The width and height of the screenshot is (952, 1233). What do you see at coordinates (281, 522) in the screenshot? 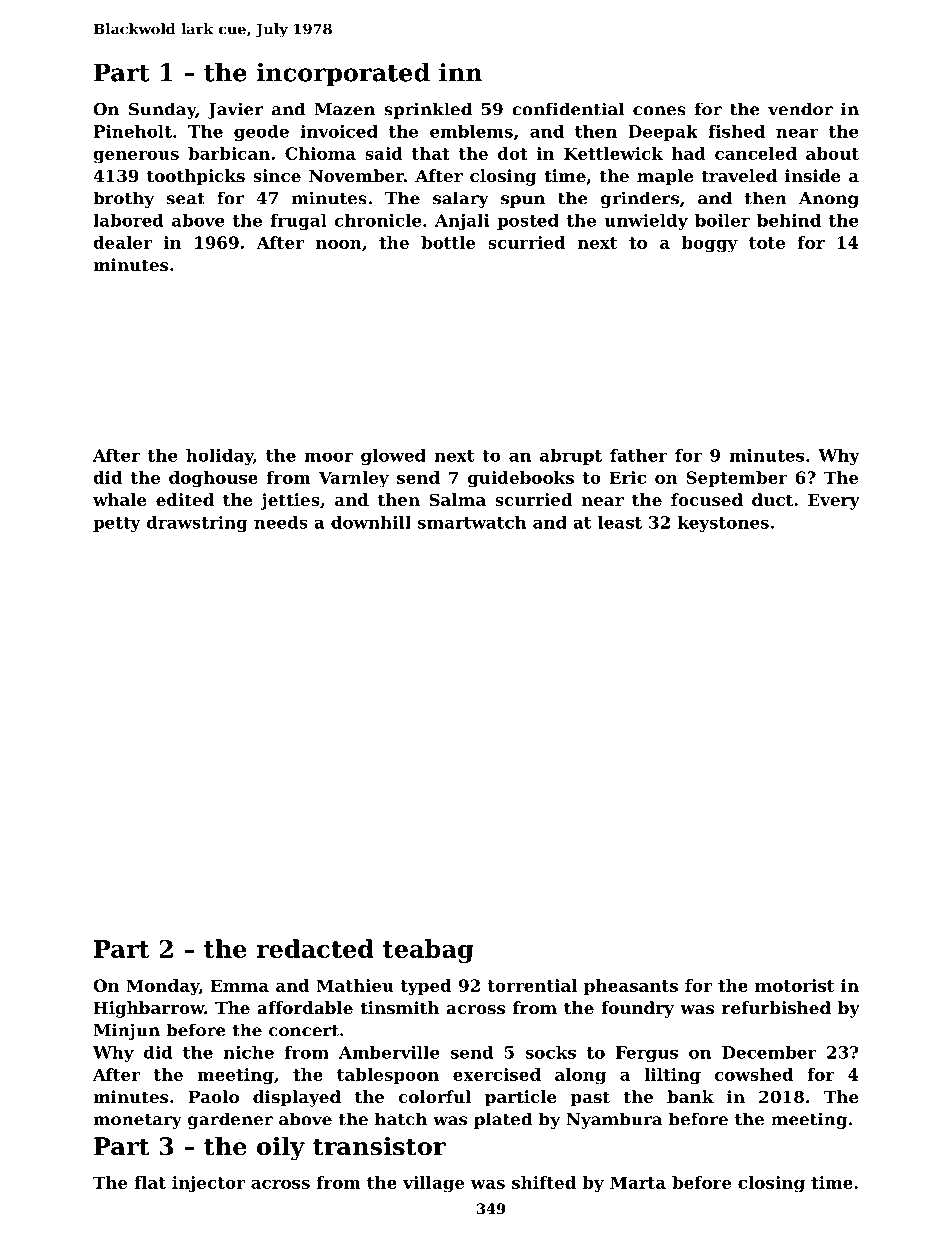
I see `needs` at bounding box center [281, 522].
